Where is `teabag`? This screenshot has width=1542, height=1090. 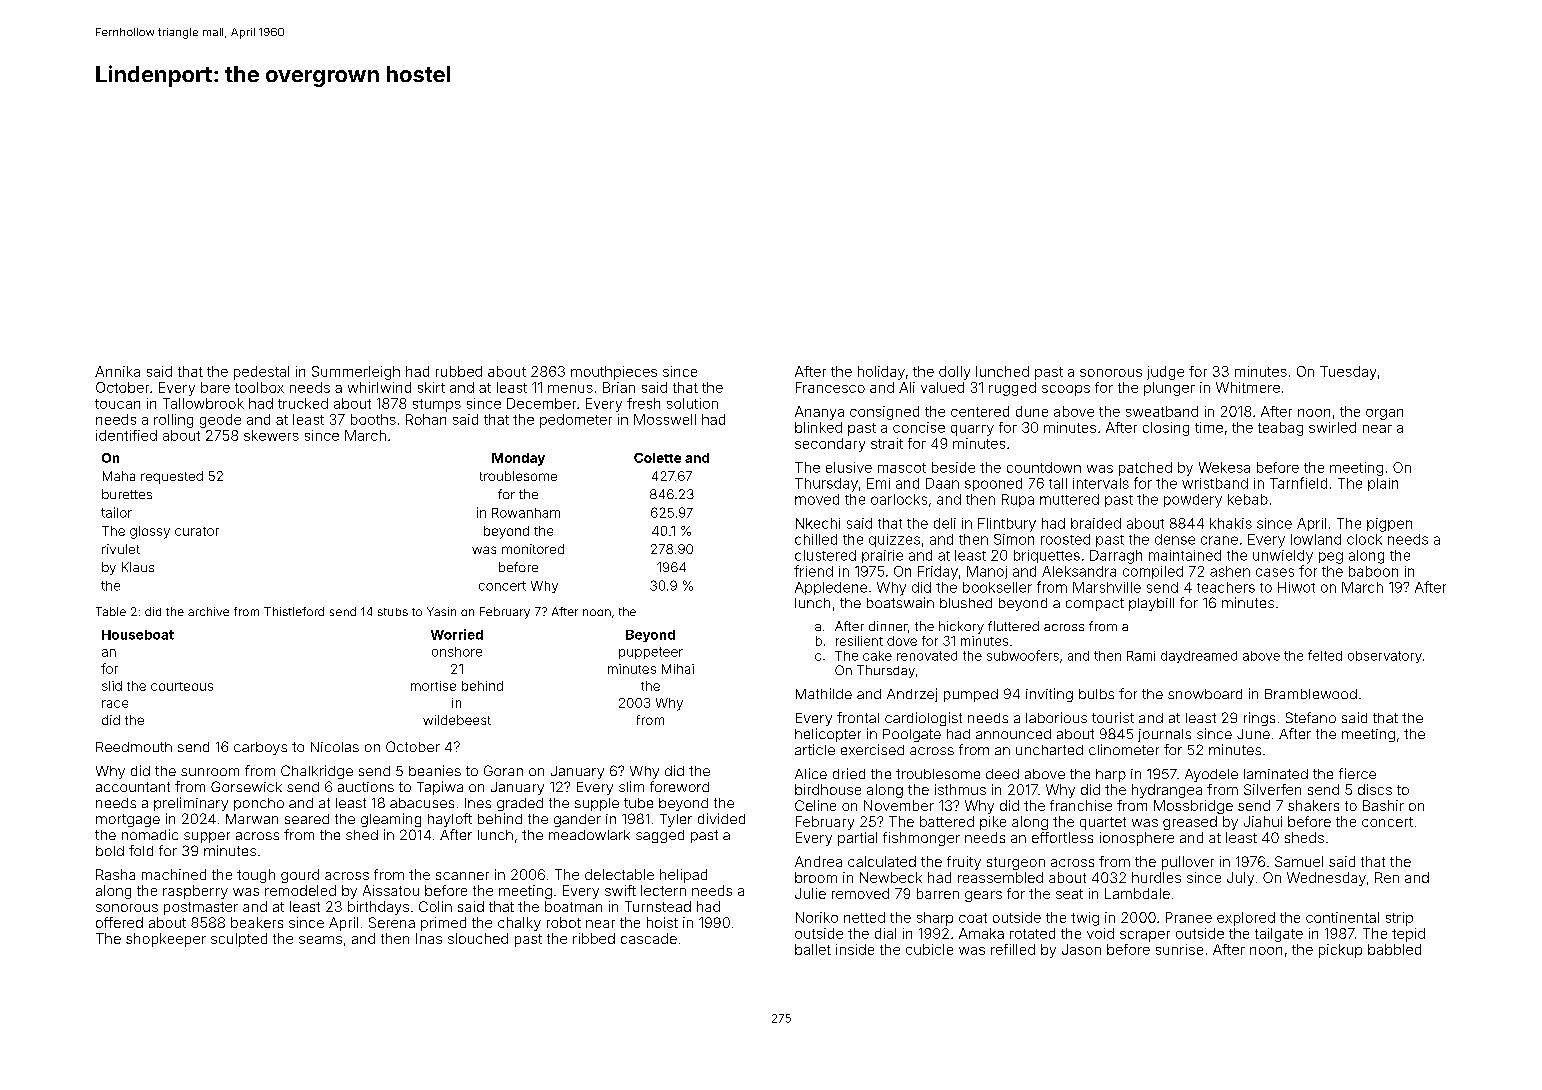
teabag is located at coordinates (1280, 429).
